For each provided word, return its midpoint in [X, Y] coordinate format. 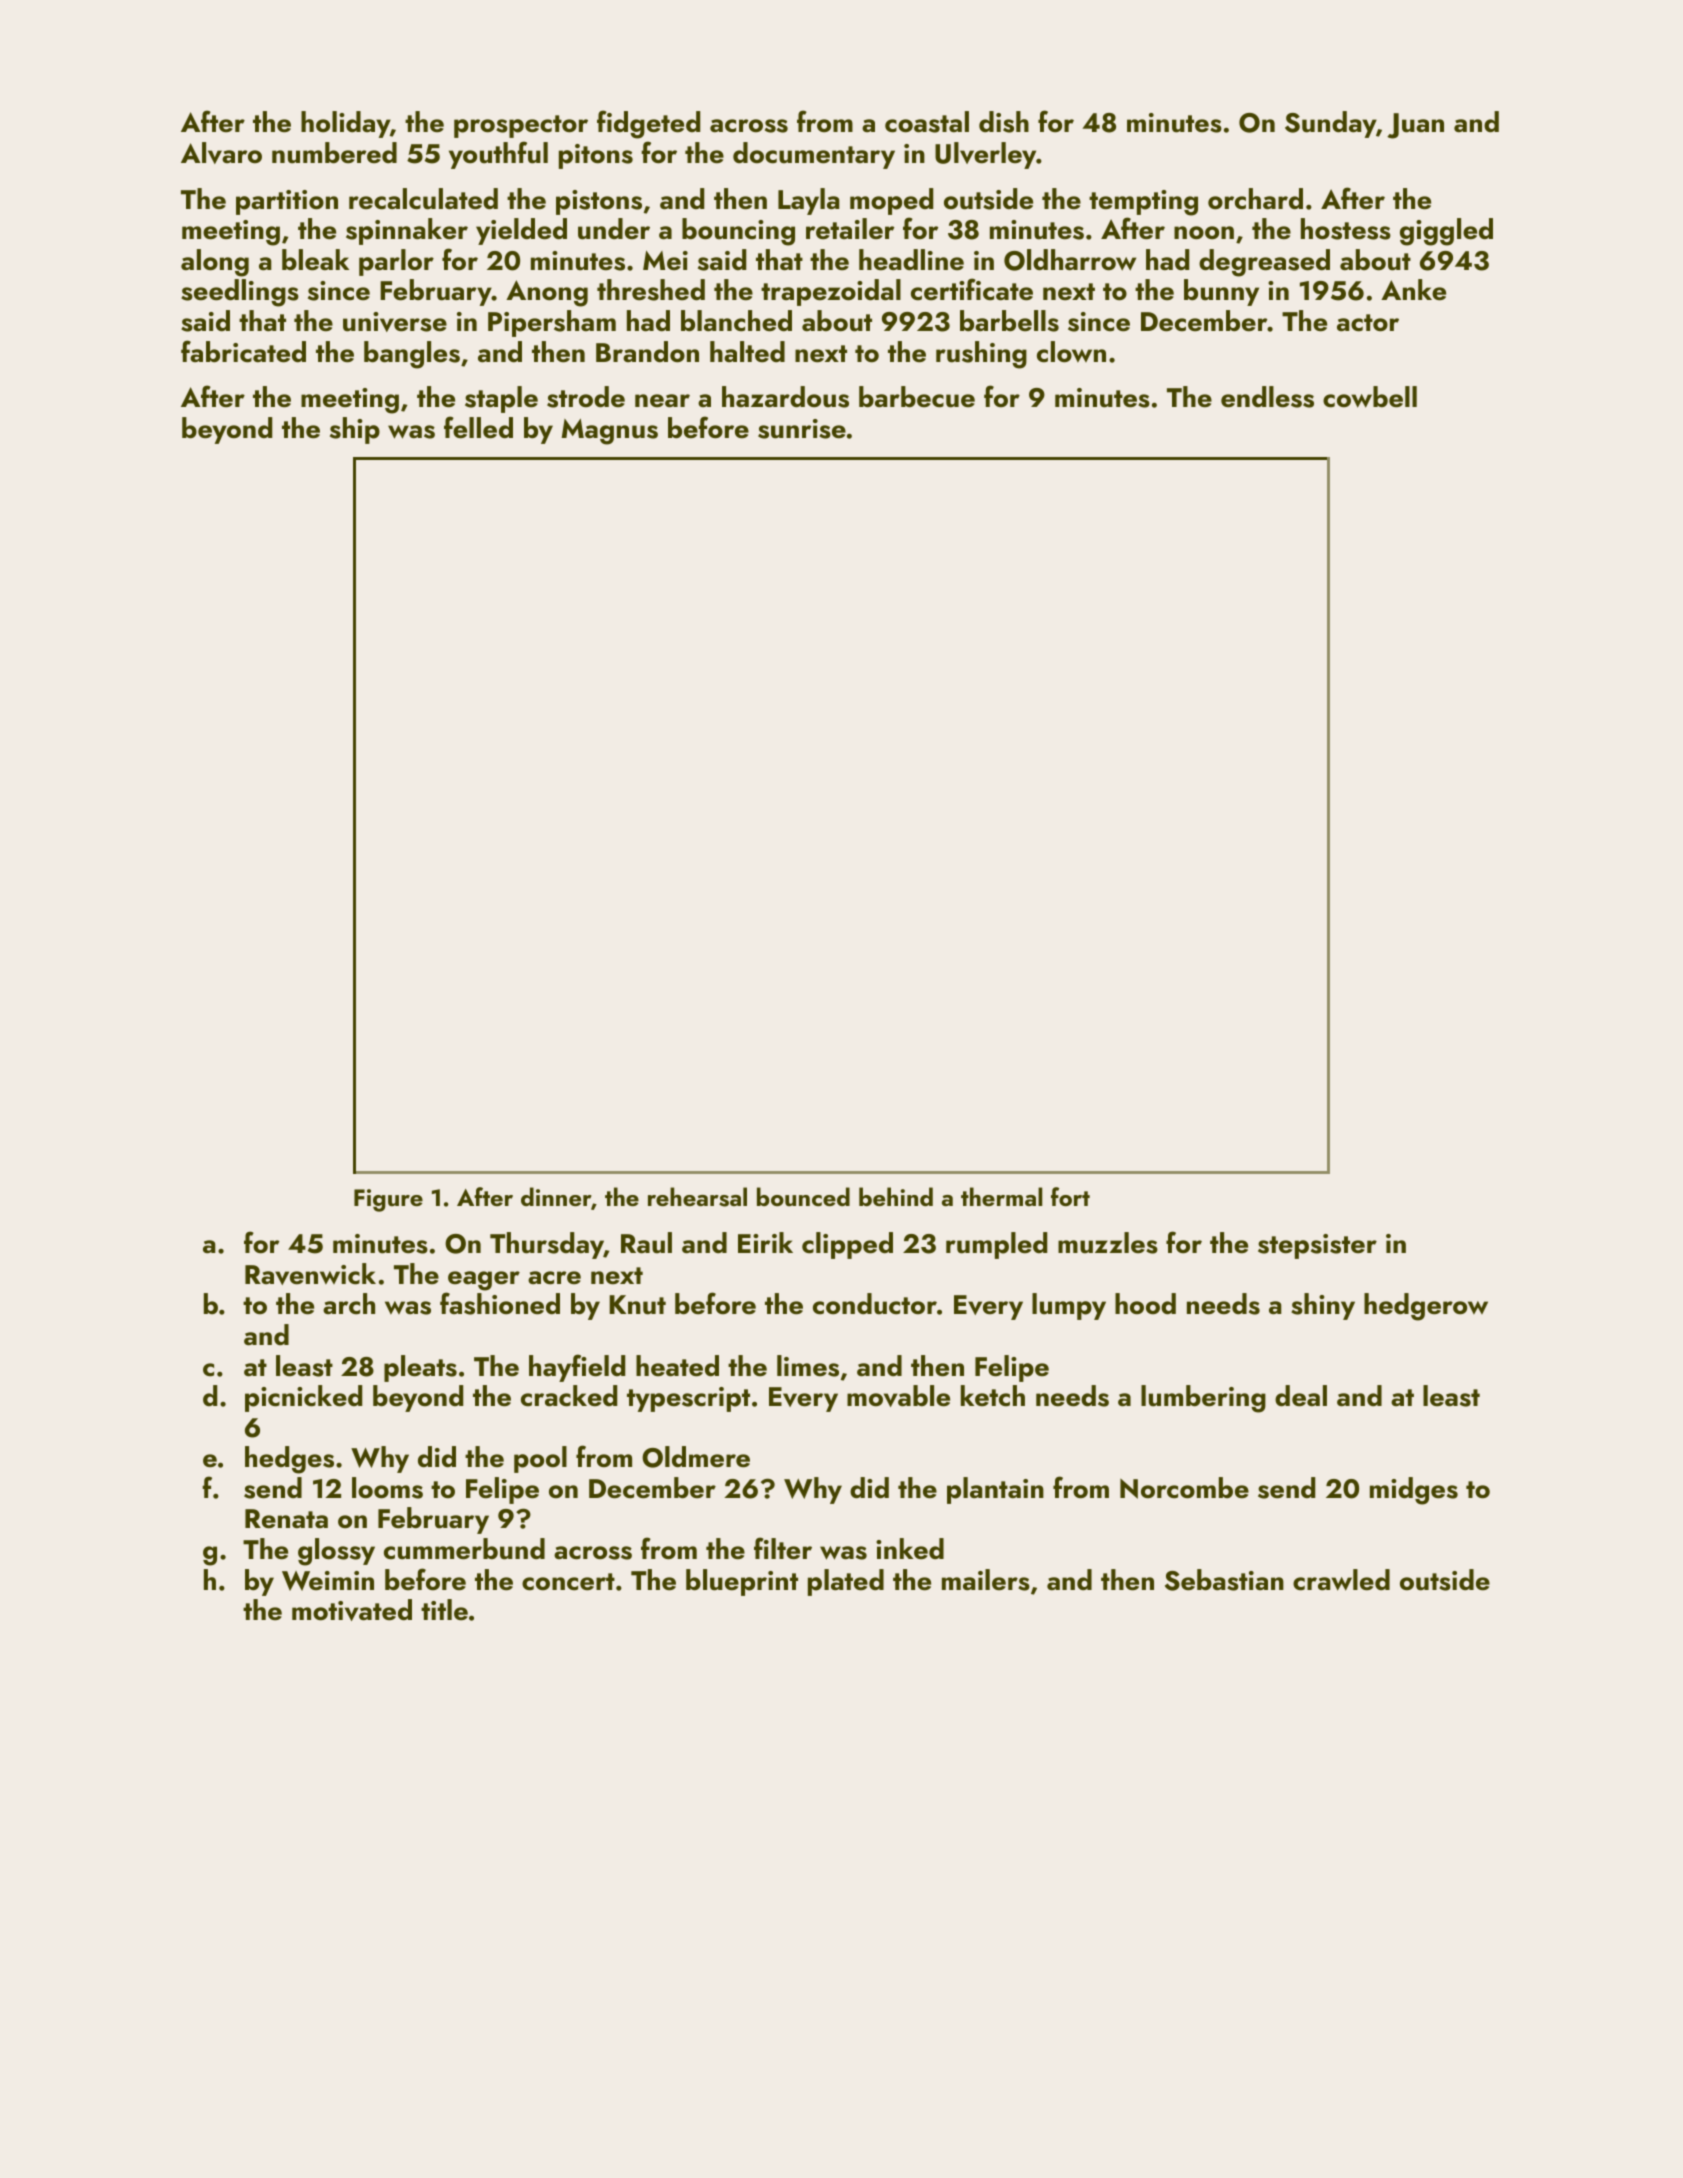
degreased [1264, 263]
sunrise [802, 429]
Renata [286, 1519]
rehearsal [697, 1197]
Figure [388, 1200]
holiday [345, 124]
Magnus [609, 432]
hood [1145, 1304]
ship [355, 430]
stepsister [1317, 1246]
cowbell [1370, 397]
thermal [1001, 1196]
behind [896, 1196]
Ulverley [986, 155]
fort [1070, 1196]
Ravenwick [310, 1274]
